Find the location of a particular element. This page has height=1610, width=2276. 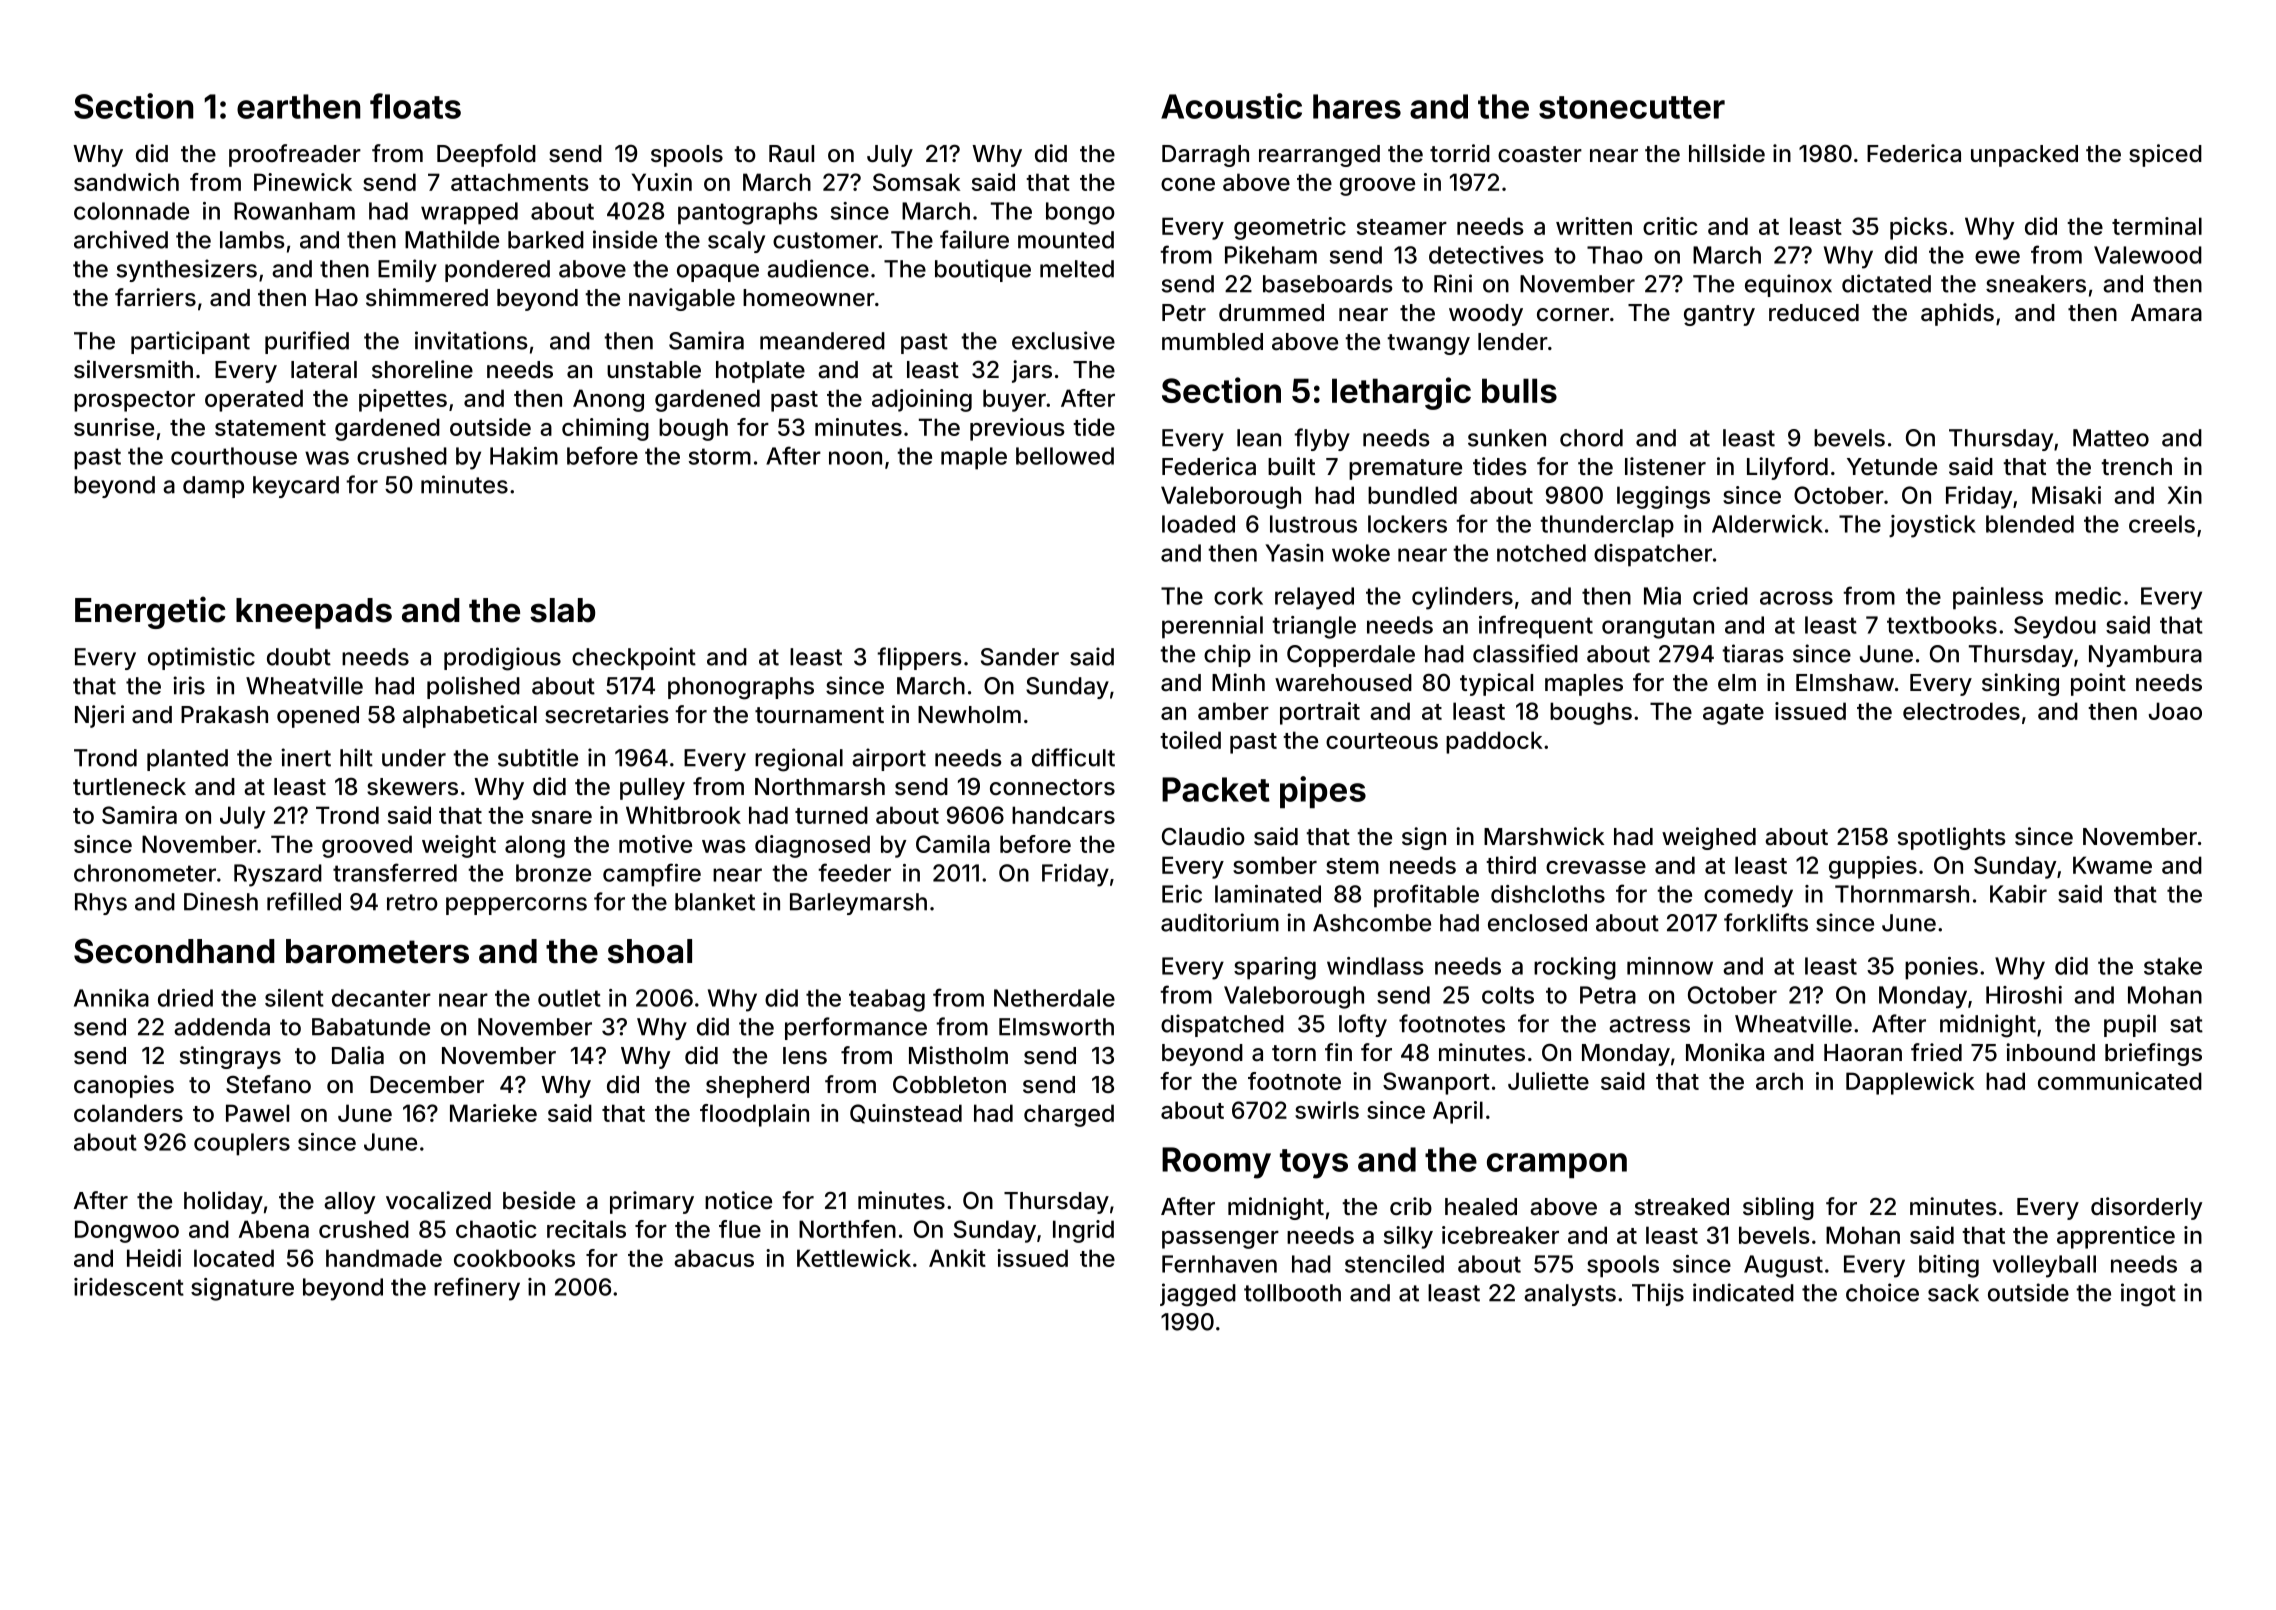

Acoustic is located at coordinates (1231, 106).
